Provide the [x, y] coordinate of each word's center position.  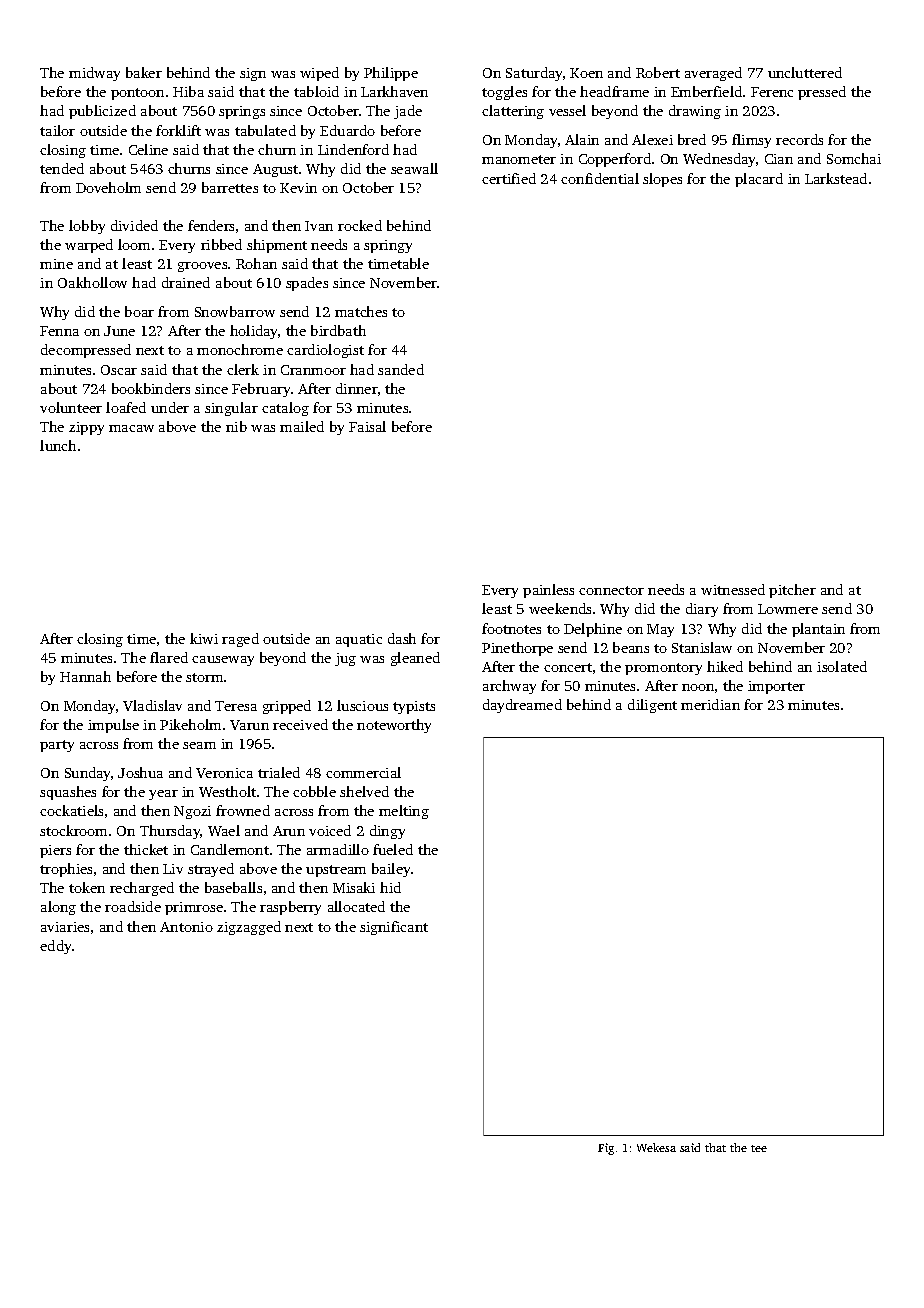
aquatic [359, 640]
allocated [356, 906]
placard [759, 180]
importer [776, 687]
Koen [586, 73]
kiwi [204, 638]
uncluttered [805, 72]
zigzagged [249, 928]
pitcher [792, 591]
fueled [393, 849]
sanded [401, 369]
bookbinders [151, 388]
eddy [55, 947]
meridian [710, 704]
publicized [102, 112]
